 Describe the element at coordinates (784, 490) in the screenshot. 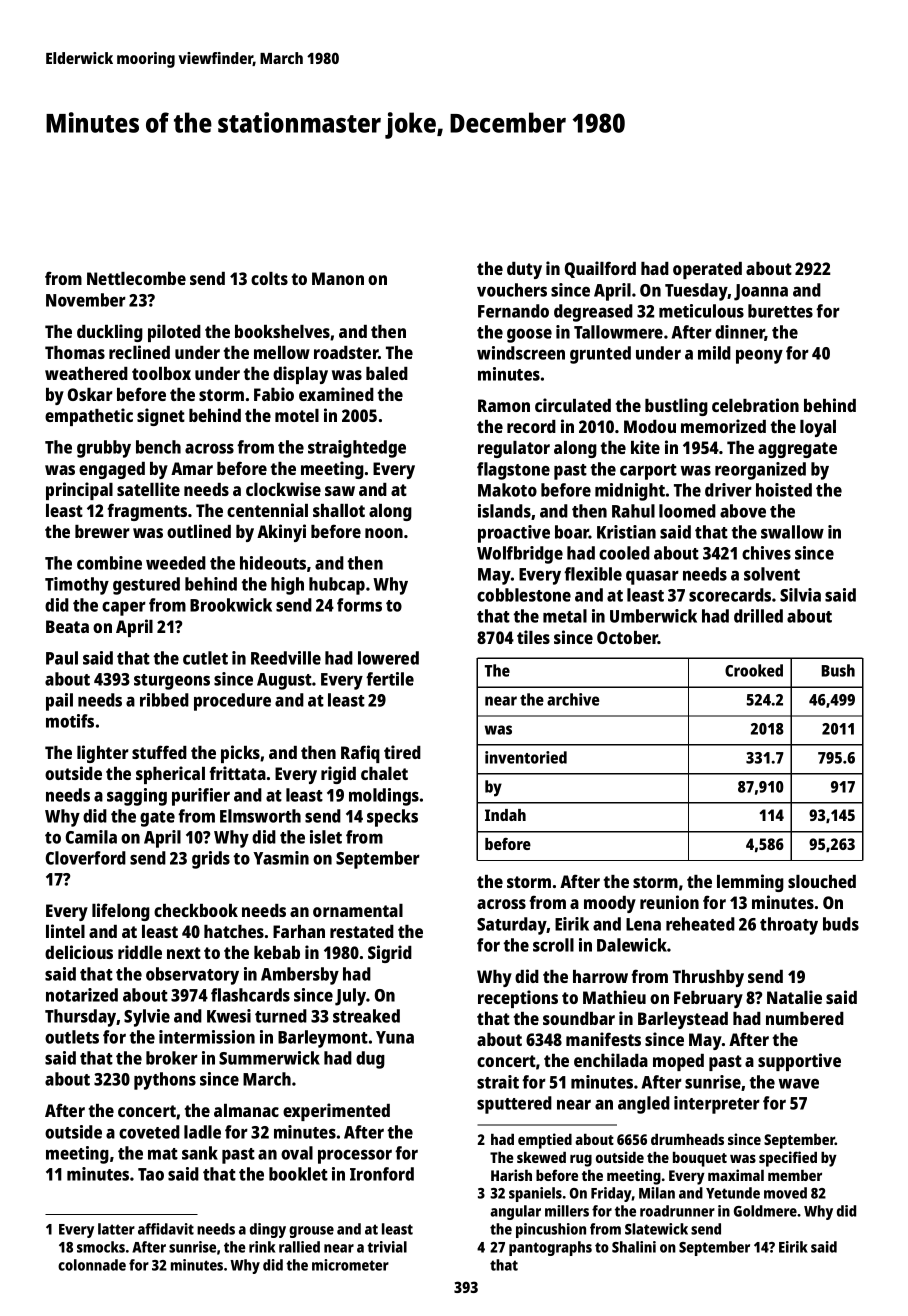

I see `hoisted` at that location.
